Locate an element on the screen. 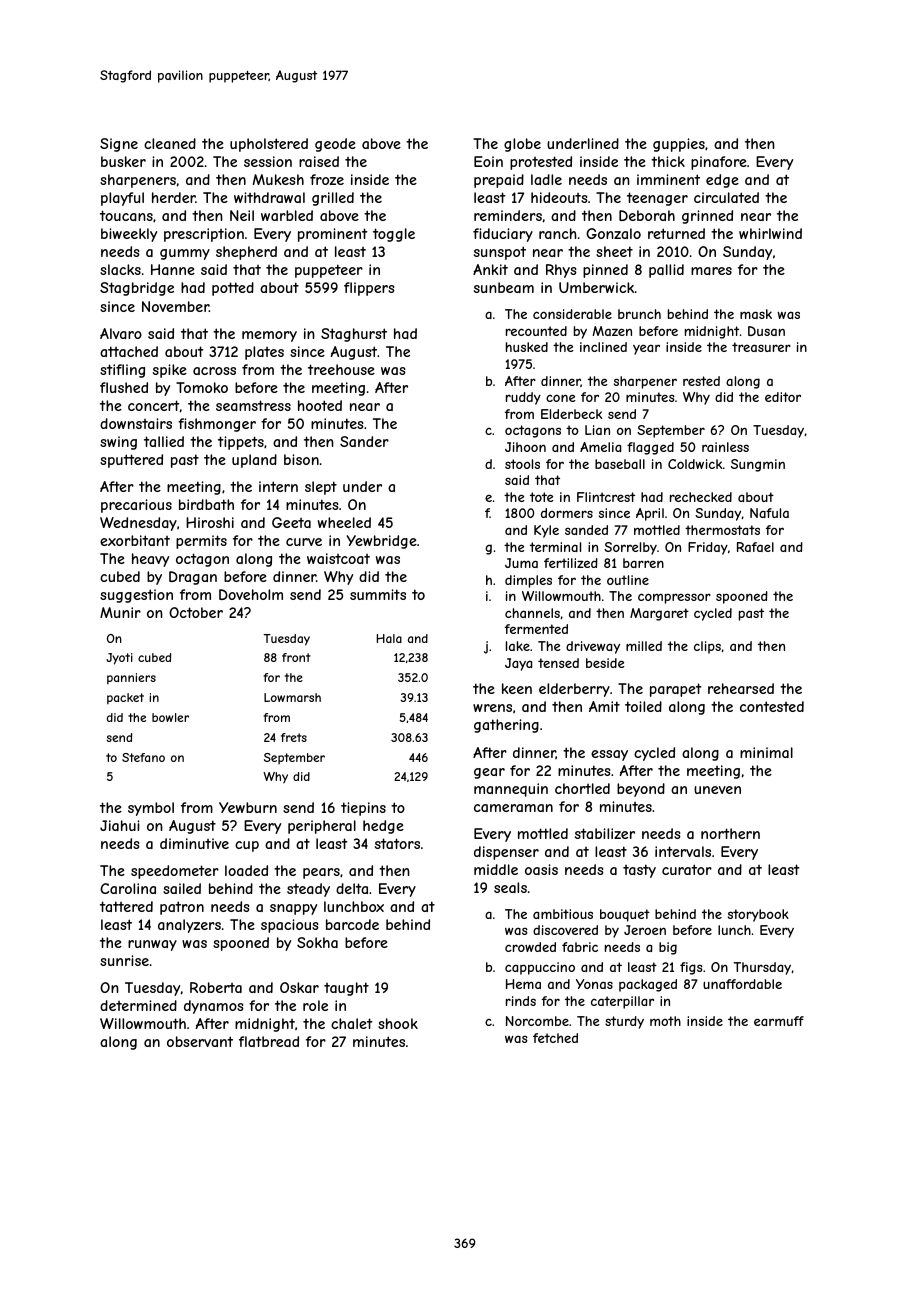  middle is located at coordinates (496, 869).
